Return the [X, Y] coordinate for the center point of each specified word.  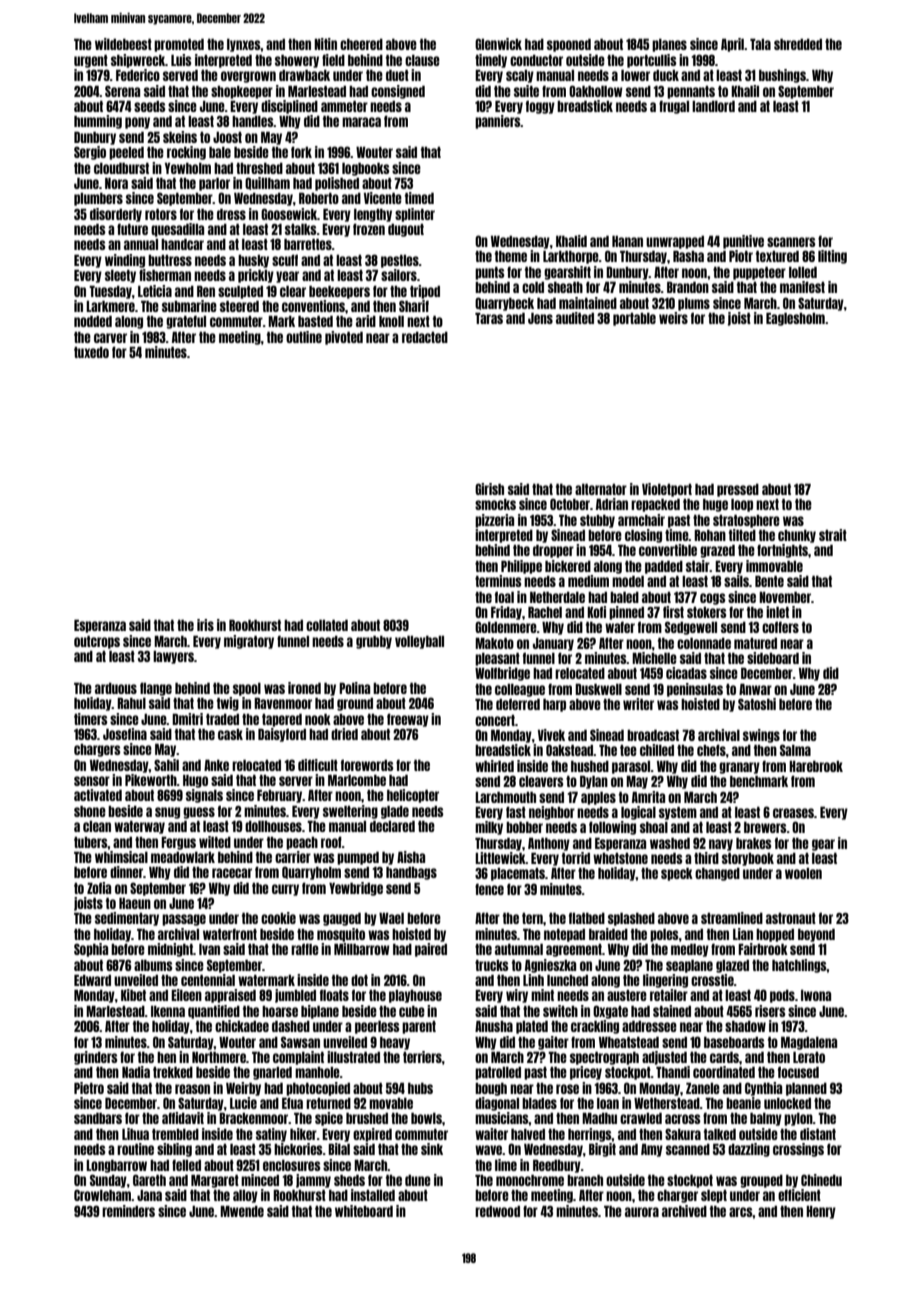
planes [669, 45]
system [678, 813]
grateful [186, 322]
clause [422, 60]
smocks [495, 504]
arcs [741, 1212]
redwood [497, 1211]
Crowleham [103, 1195]
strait [833, 535]
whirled [494, 766]
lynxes [244, 45]
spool [247, 689]
